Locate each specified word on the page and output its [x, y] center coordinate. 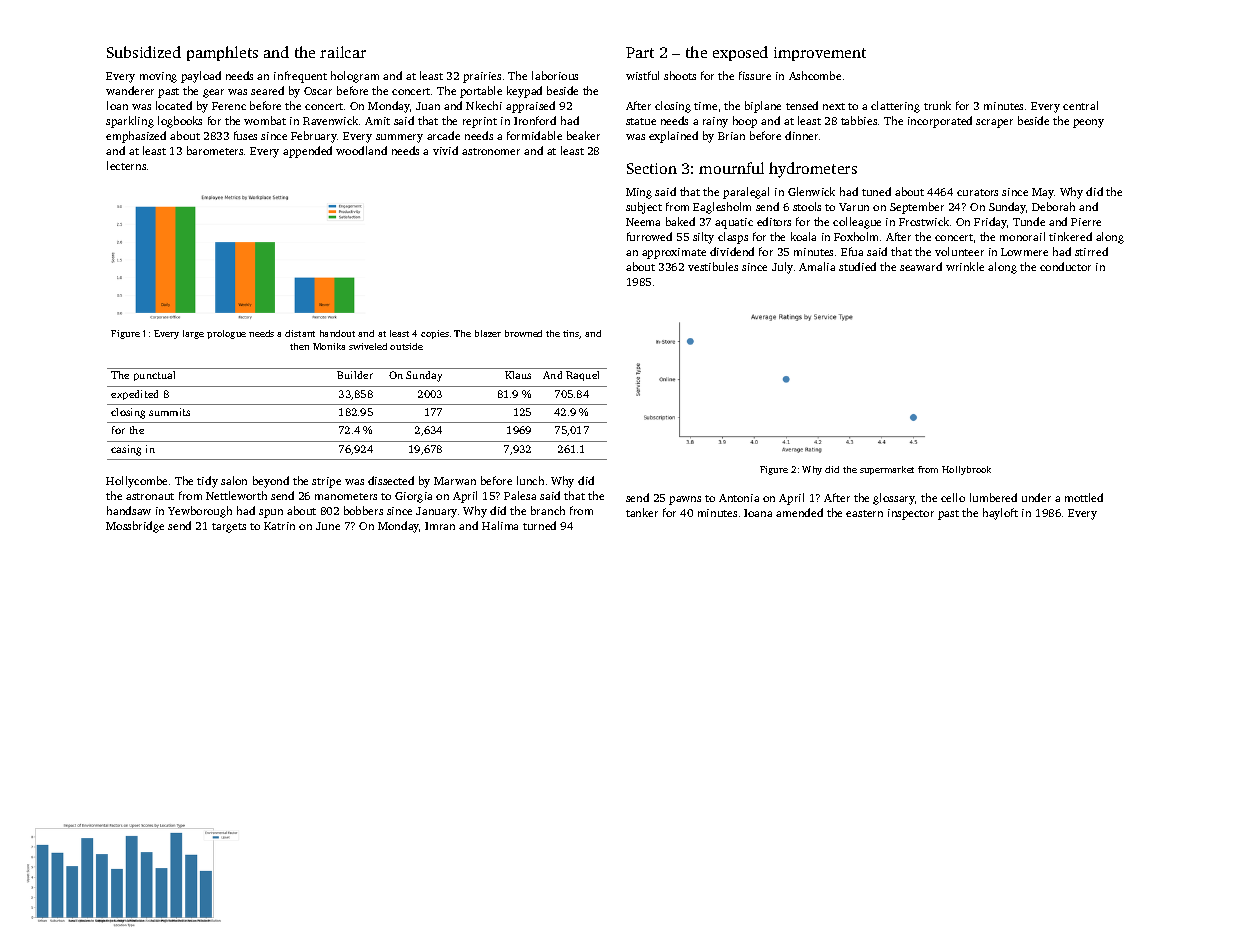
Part [640, 52]
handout [337, 333]
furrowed [649, 236]
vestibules [713, 266]
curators [977, 192]
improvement [820, 54]
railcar [343, 52]
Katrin [279, 526]
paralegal [746, 193]
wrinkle [965, 266]
